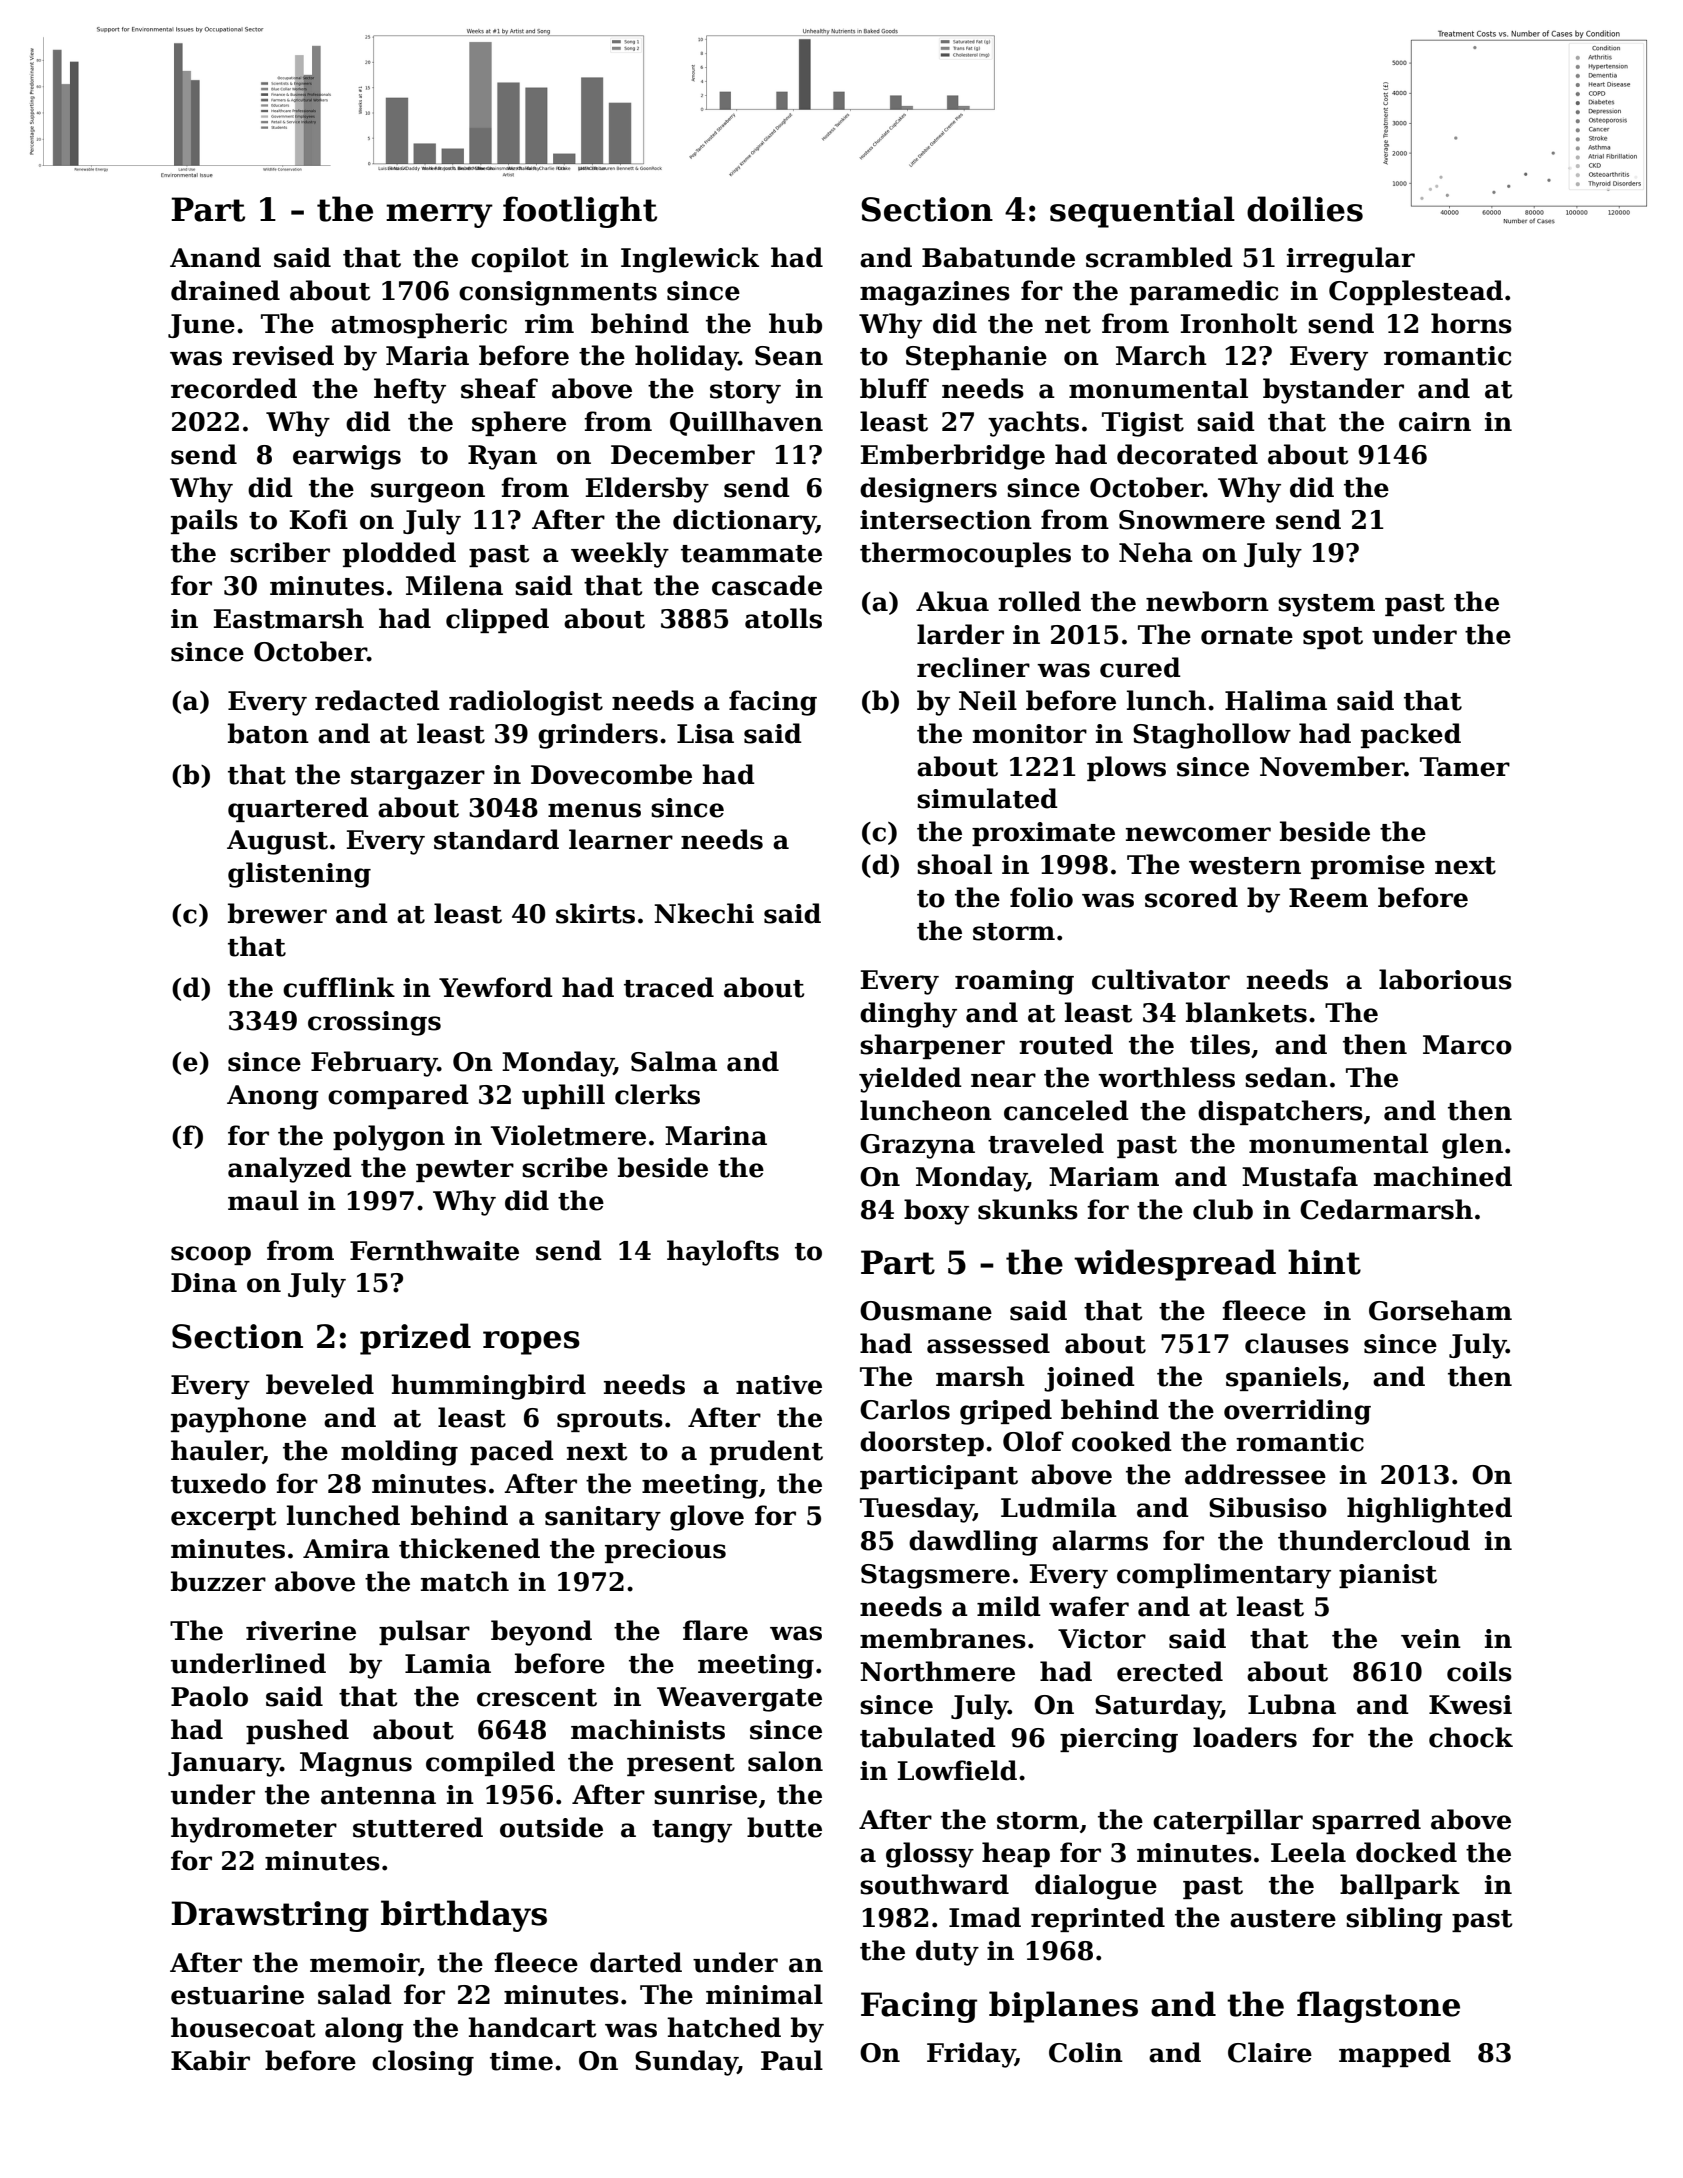  What do you see at coordinates (716, 1136) in the screenshot?
I see `Marina` at bounding box center [716, 1136].
